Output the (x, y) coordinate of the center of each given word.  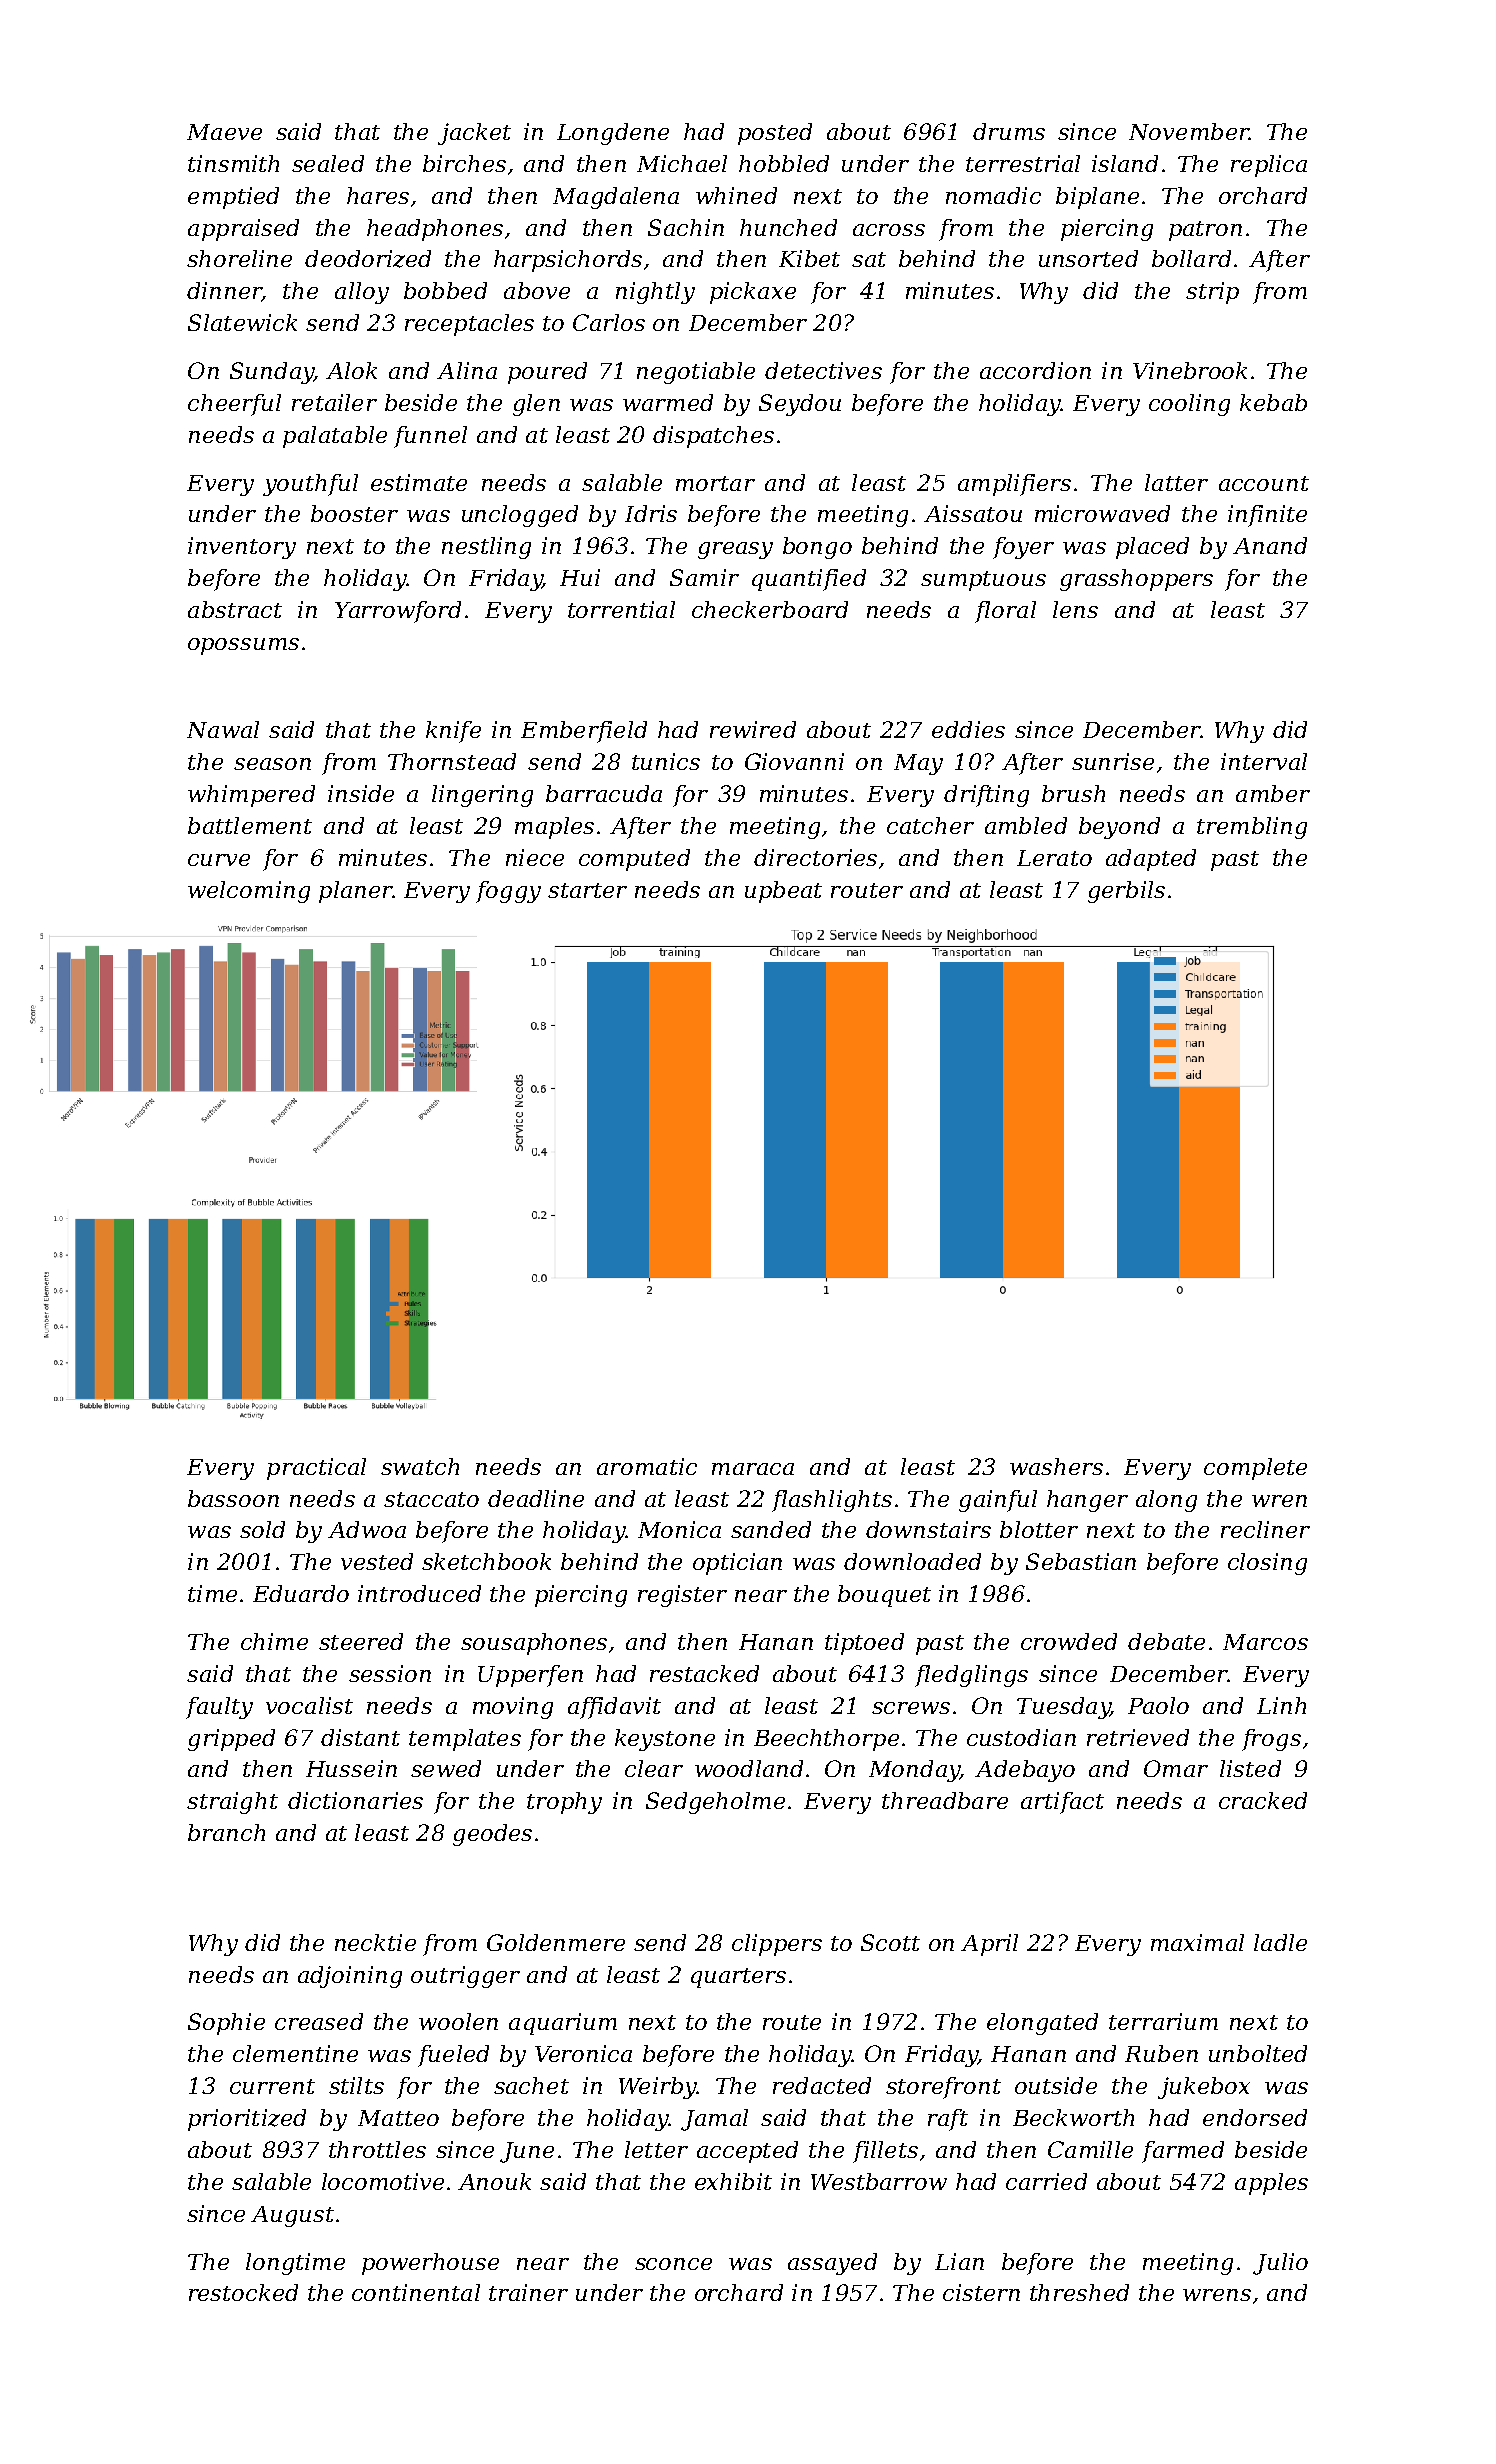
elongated (1042, 2024)
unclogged (520, 516)
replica (1269, 166)
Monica (679, 1529)
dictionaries (355, 1800)
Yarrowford (398, 612)
